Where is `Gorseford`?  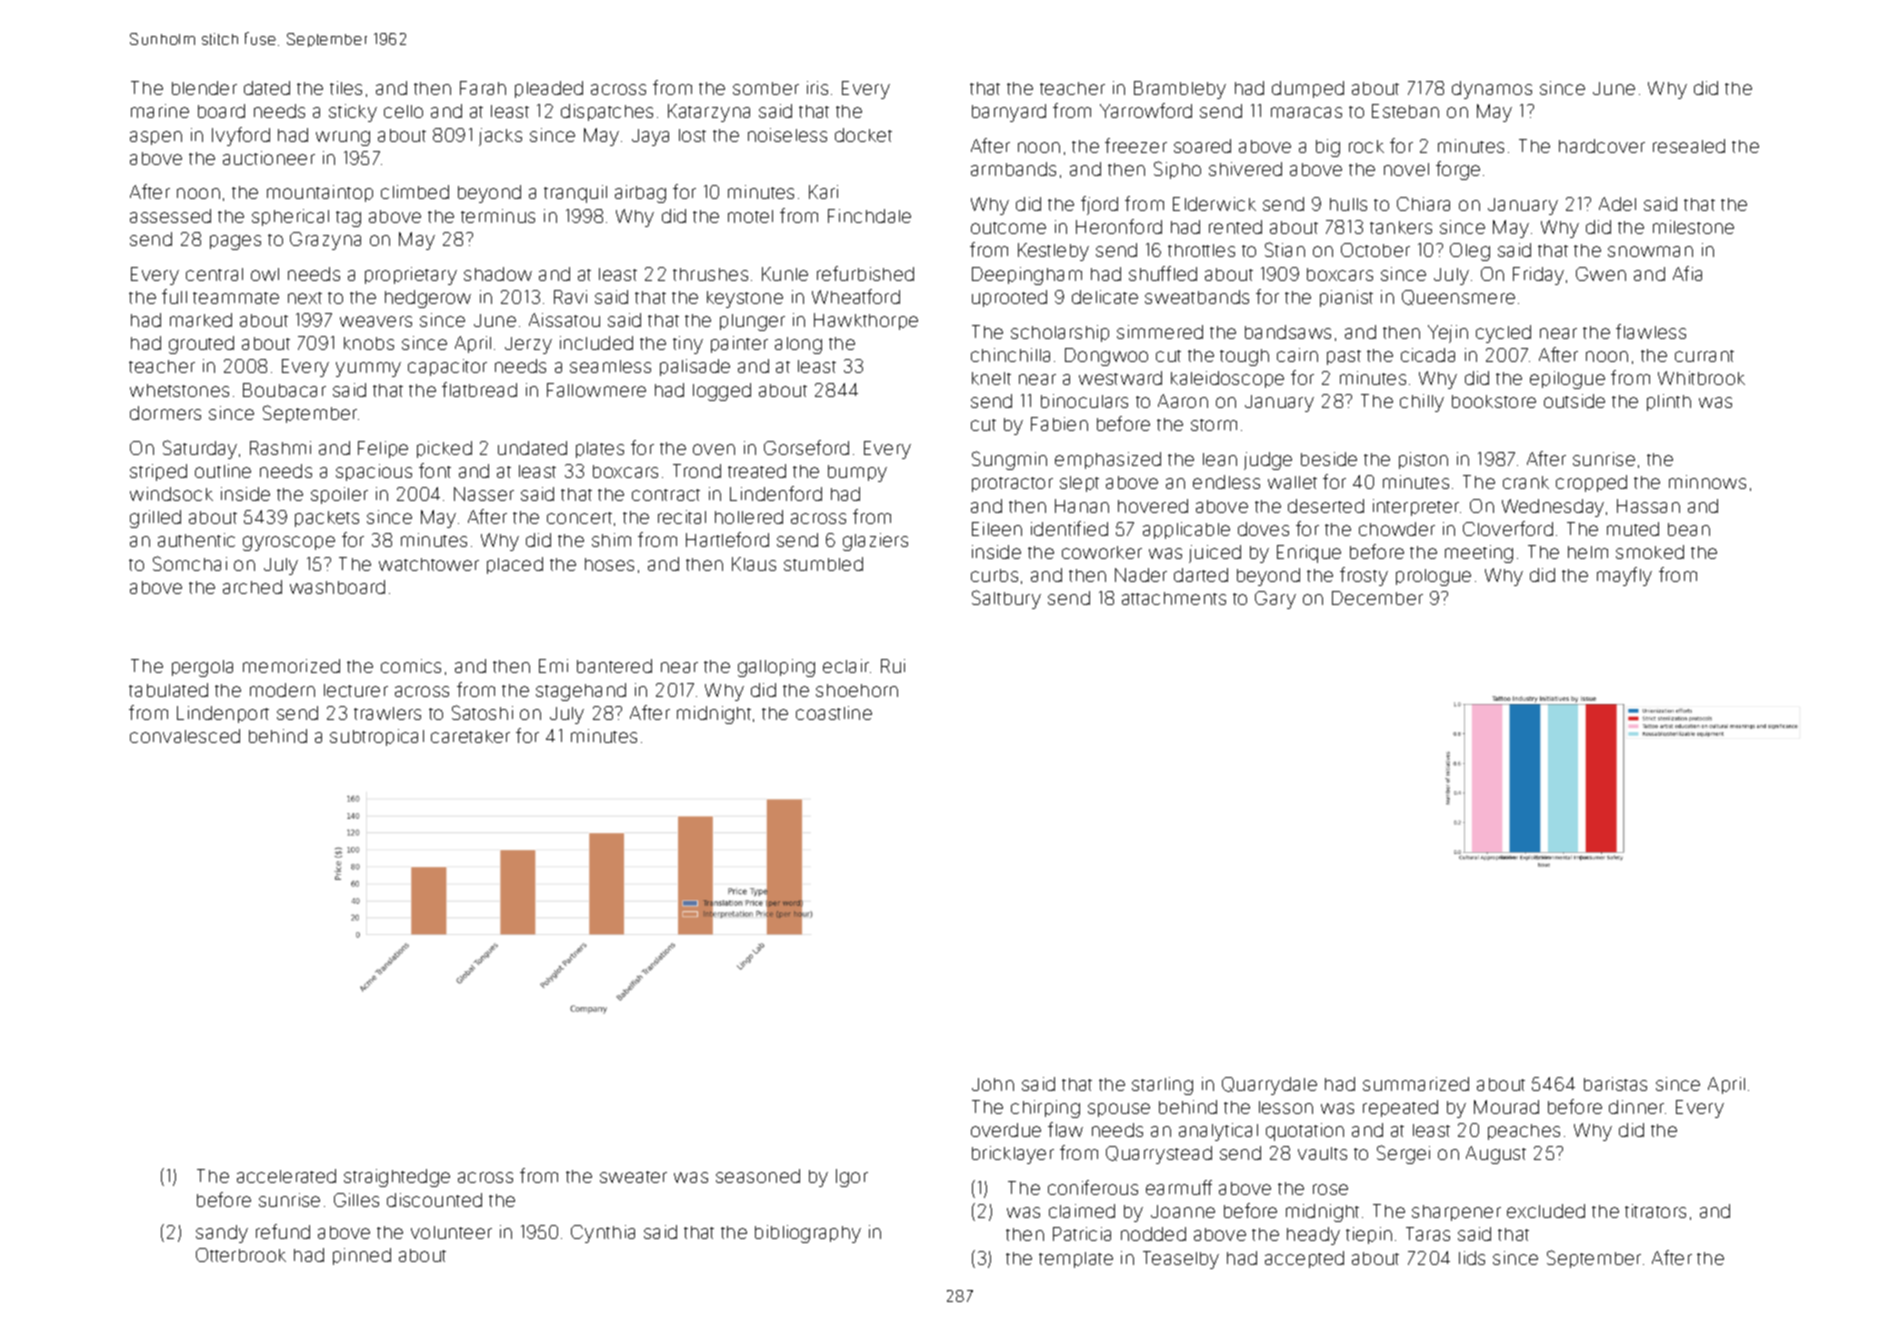
Gorseford is located at coordinates (806, 447).
